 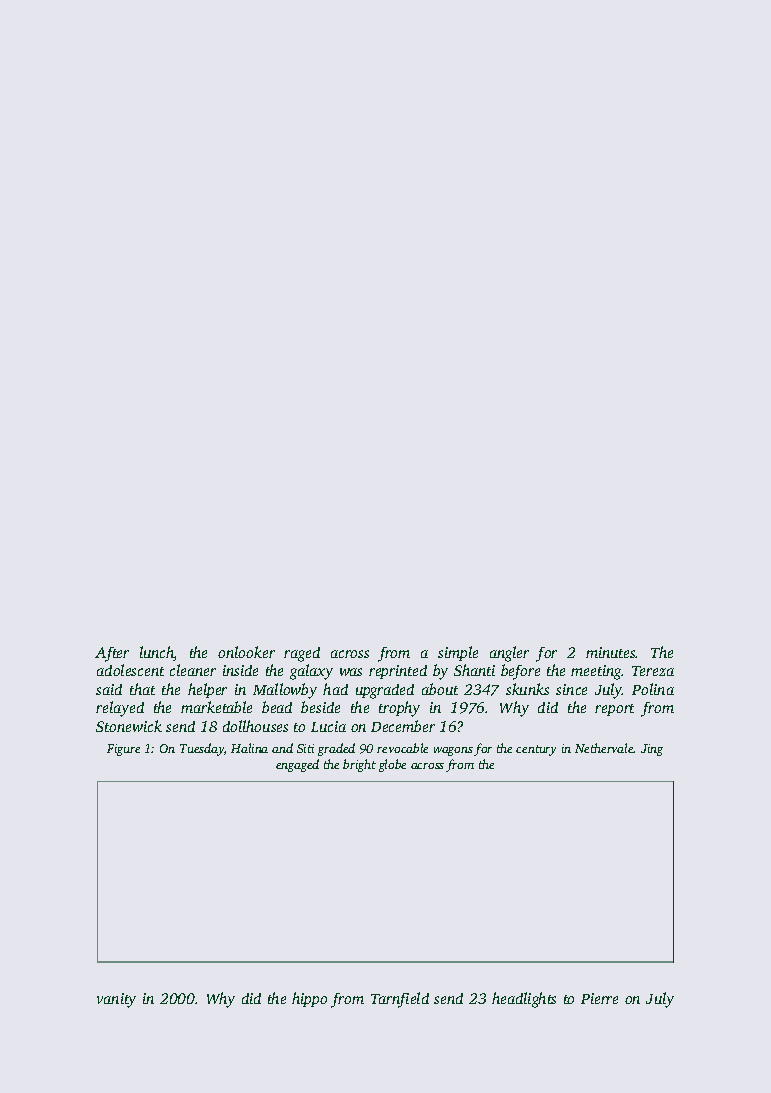 What do you see at coordinates (599, 998) in the screenshot?
I see `Pierre` at bounding box center [599, 998].
